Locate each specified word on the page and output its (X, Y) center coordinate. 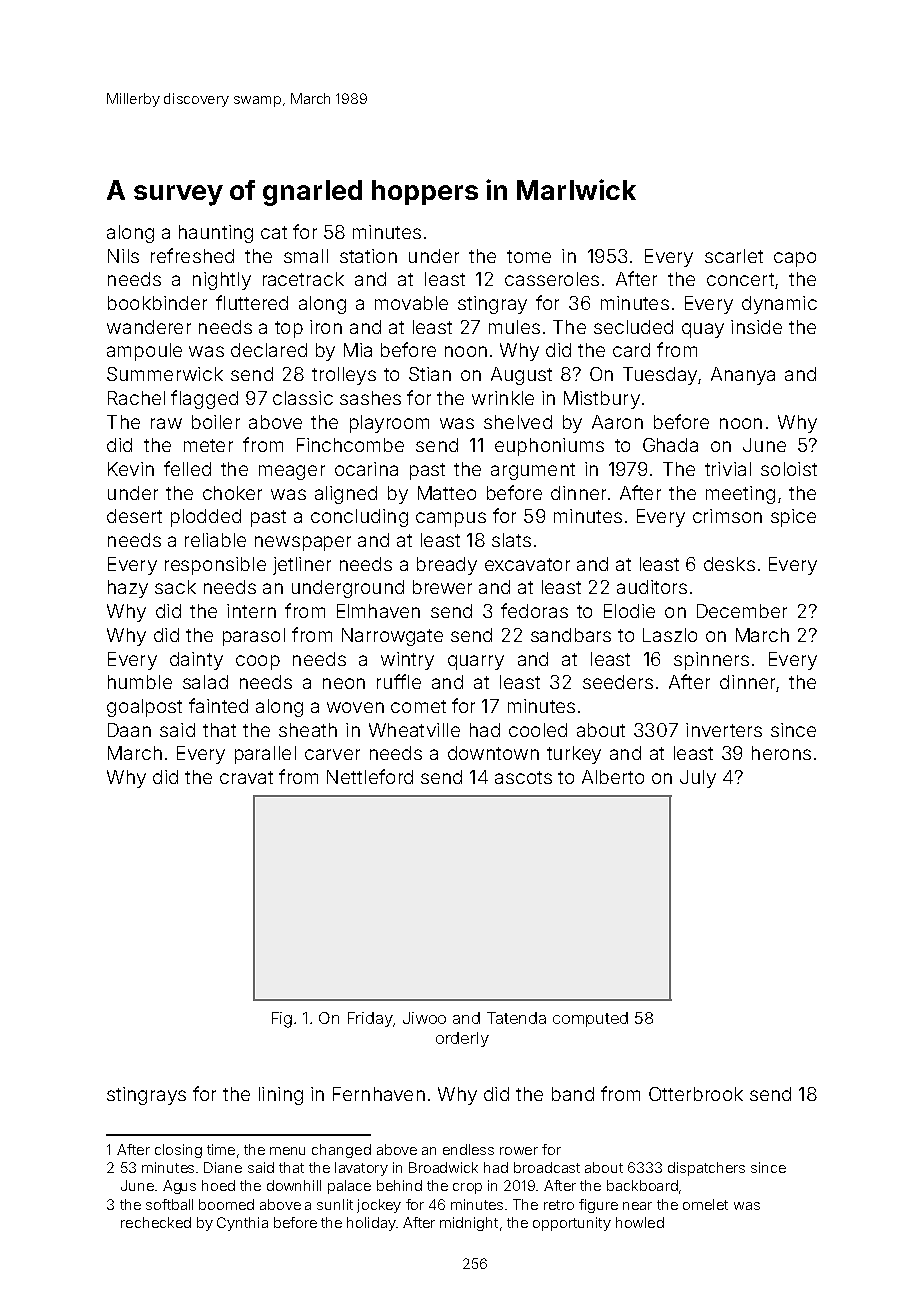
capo (795, 259)
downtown (493, 753)
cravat (246, 777)
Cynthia (242, 1224)
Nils (123, 256)
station (368, 256)
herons (781, 753)
